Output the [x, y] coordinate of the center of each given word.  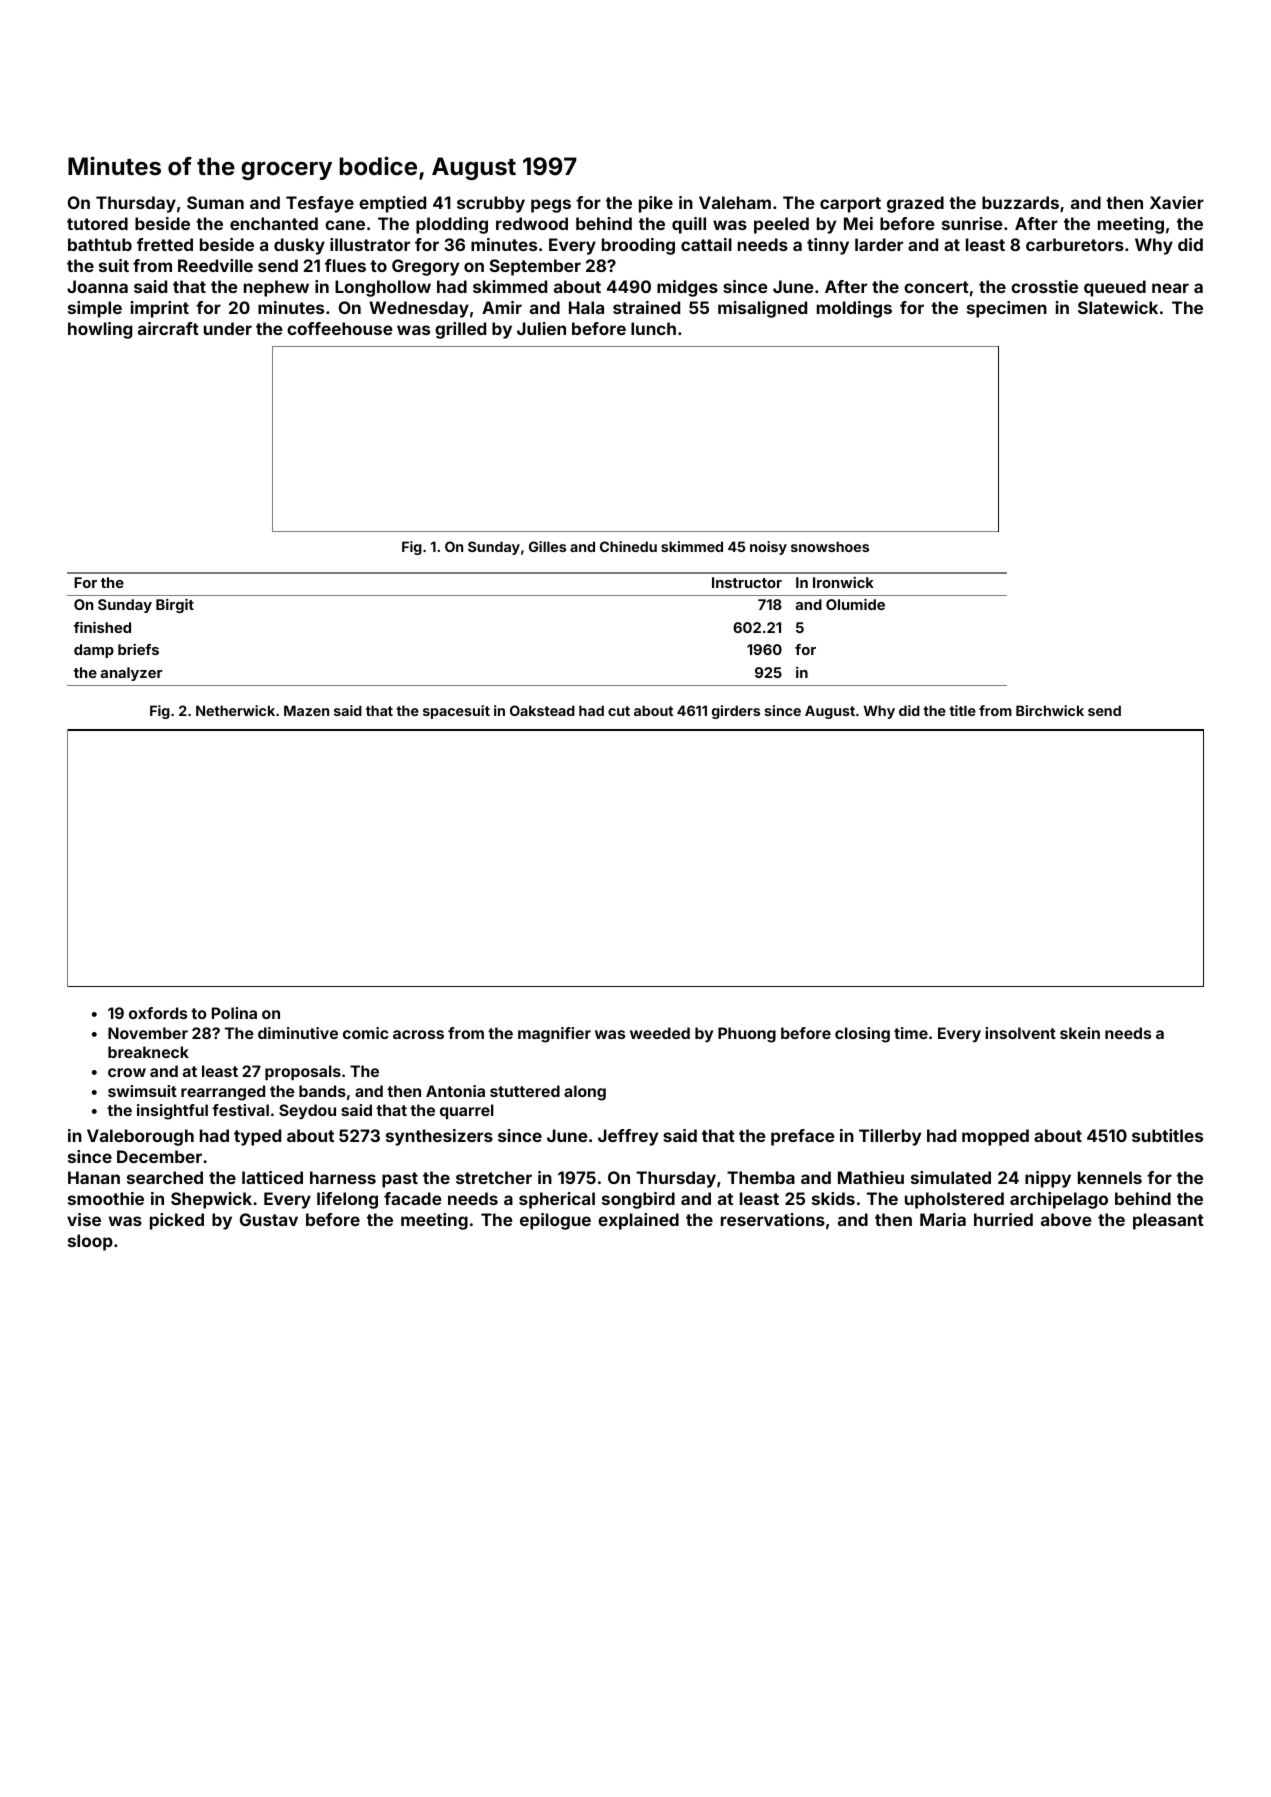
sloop [90, 1242]
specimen [1007, 309]
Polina [234, 1013]
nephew [276, 288]
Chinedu [628, 546]
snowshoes [830, 546]
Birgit [175, 606]
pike [656, 204]
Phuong [747, 1035]
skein [1080, 1033]
